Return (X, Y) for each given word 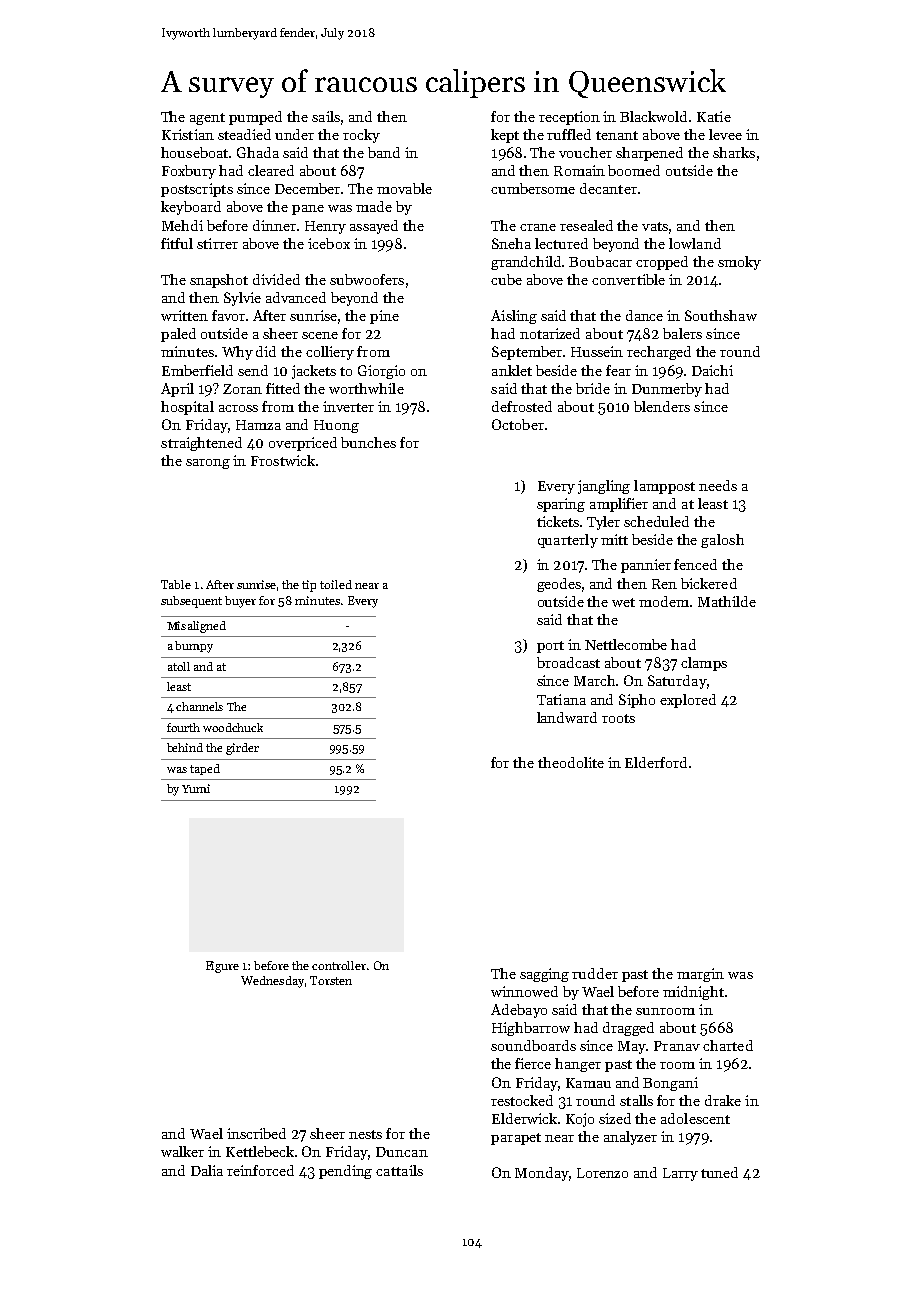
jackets (314, 372)
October (518, 424)
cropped (662, 263)
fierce (533, 1063)
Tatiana (561, 699)
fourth (183, 727)
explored (688, 701)
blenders (662, 406)
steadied (244, 134)
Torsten (331, 980)
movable (404, 188)
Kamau (588, 1083)
